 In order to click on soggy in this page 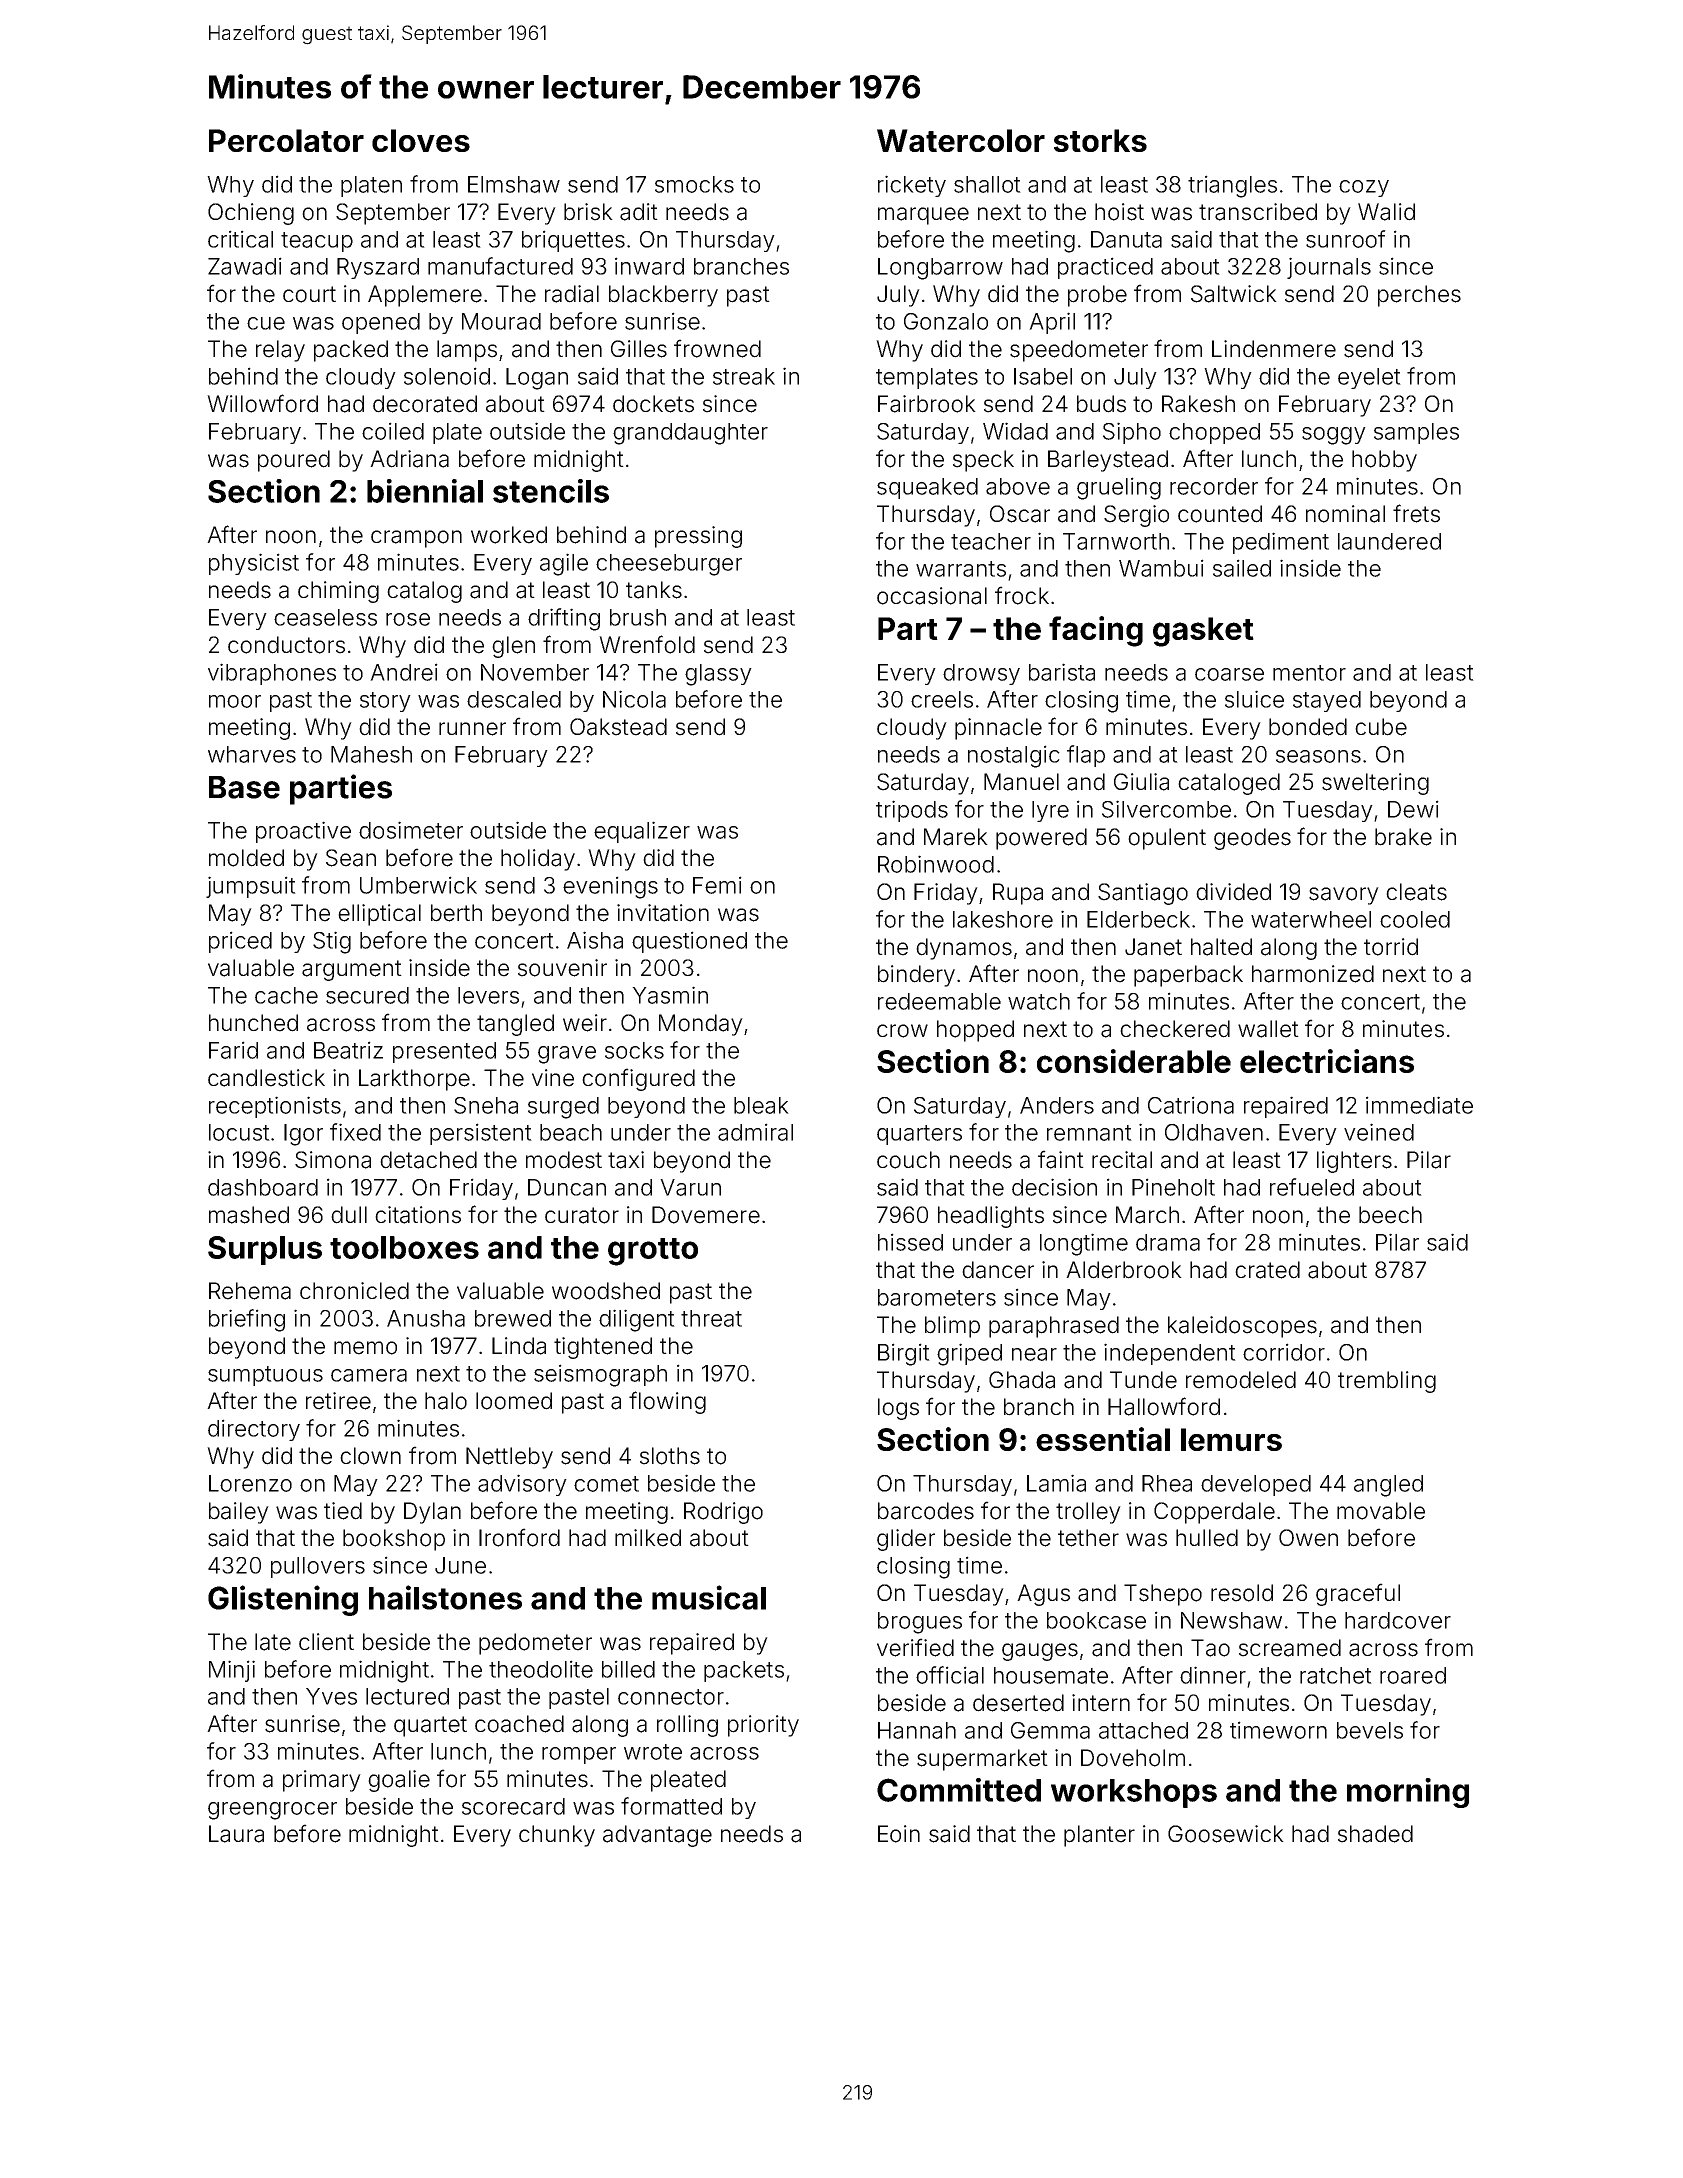, I will do `click(1334, 436)`.
